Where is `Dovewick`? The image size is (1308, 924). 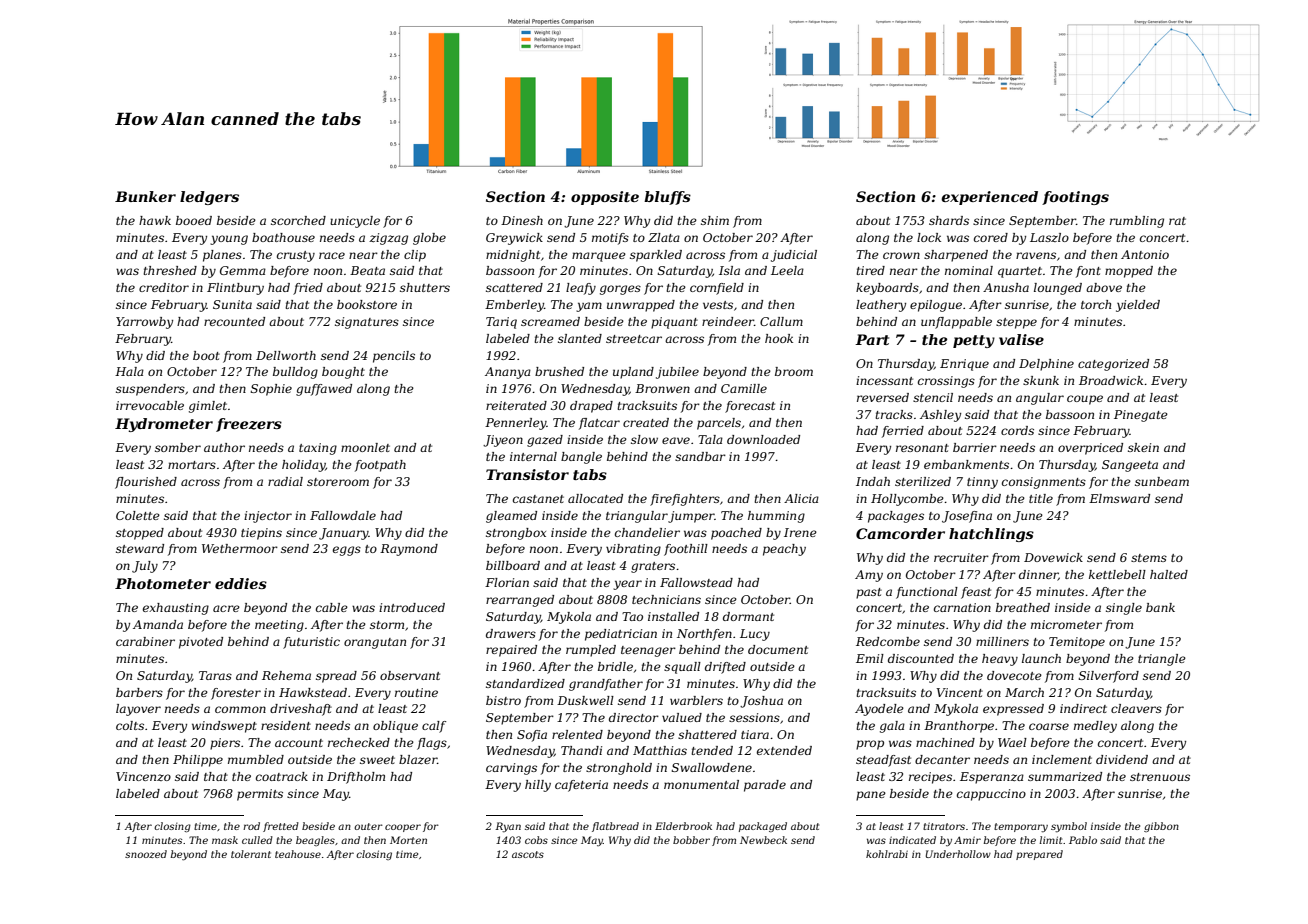
Dovewick is located at coordinates (1053, 557).
